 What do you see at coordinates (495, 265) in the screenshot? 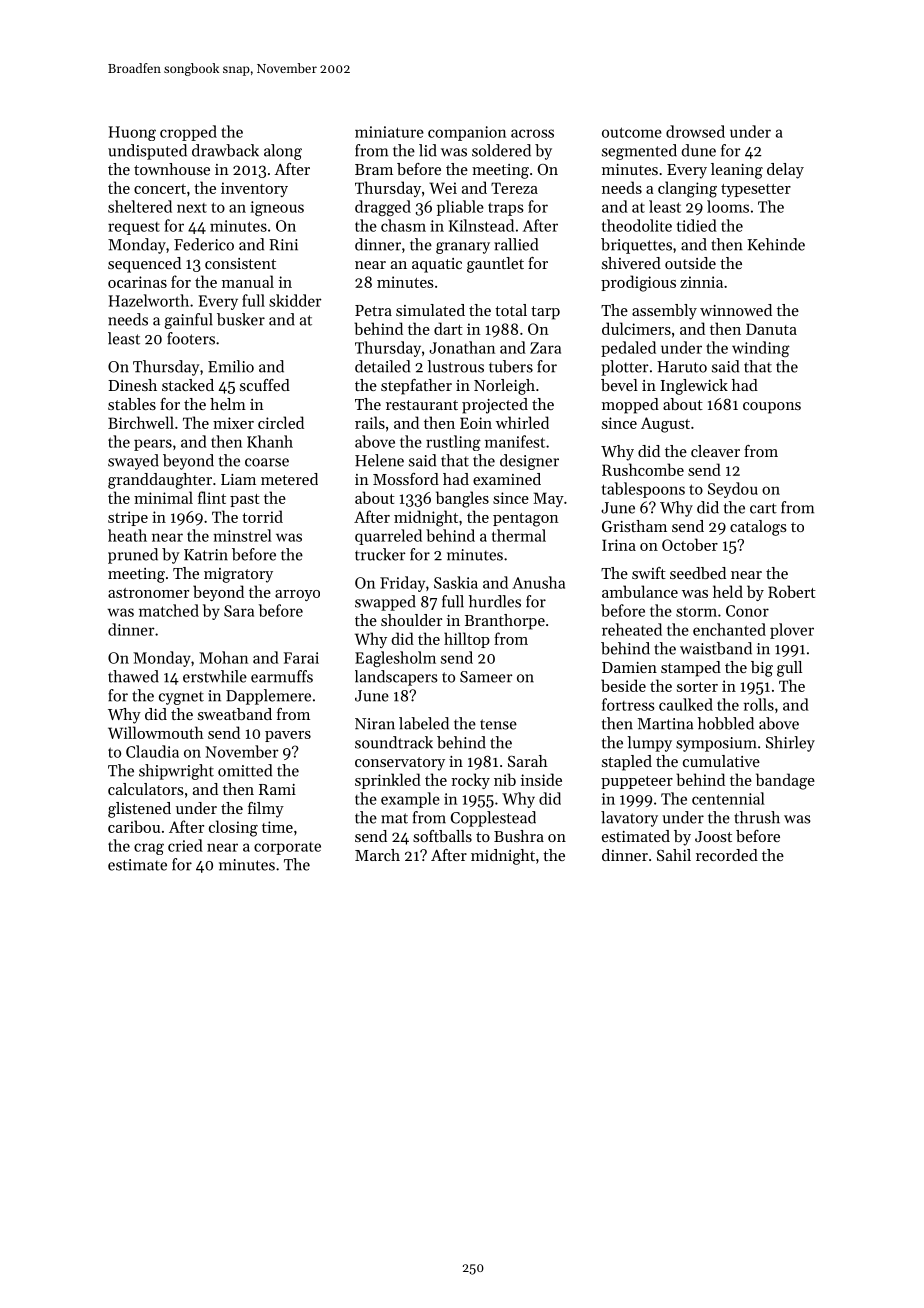
I see `gauntlet` at bounding box center [495, 265].
